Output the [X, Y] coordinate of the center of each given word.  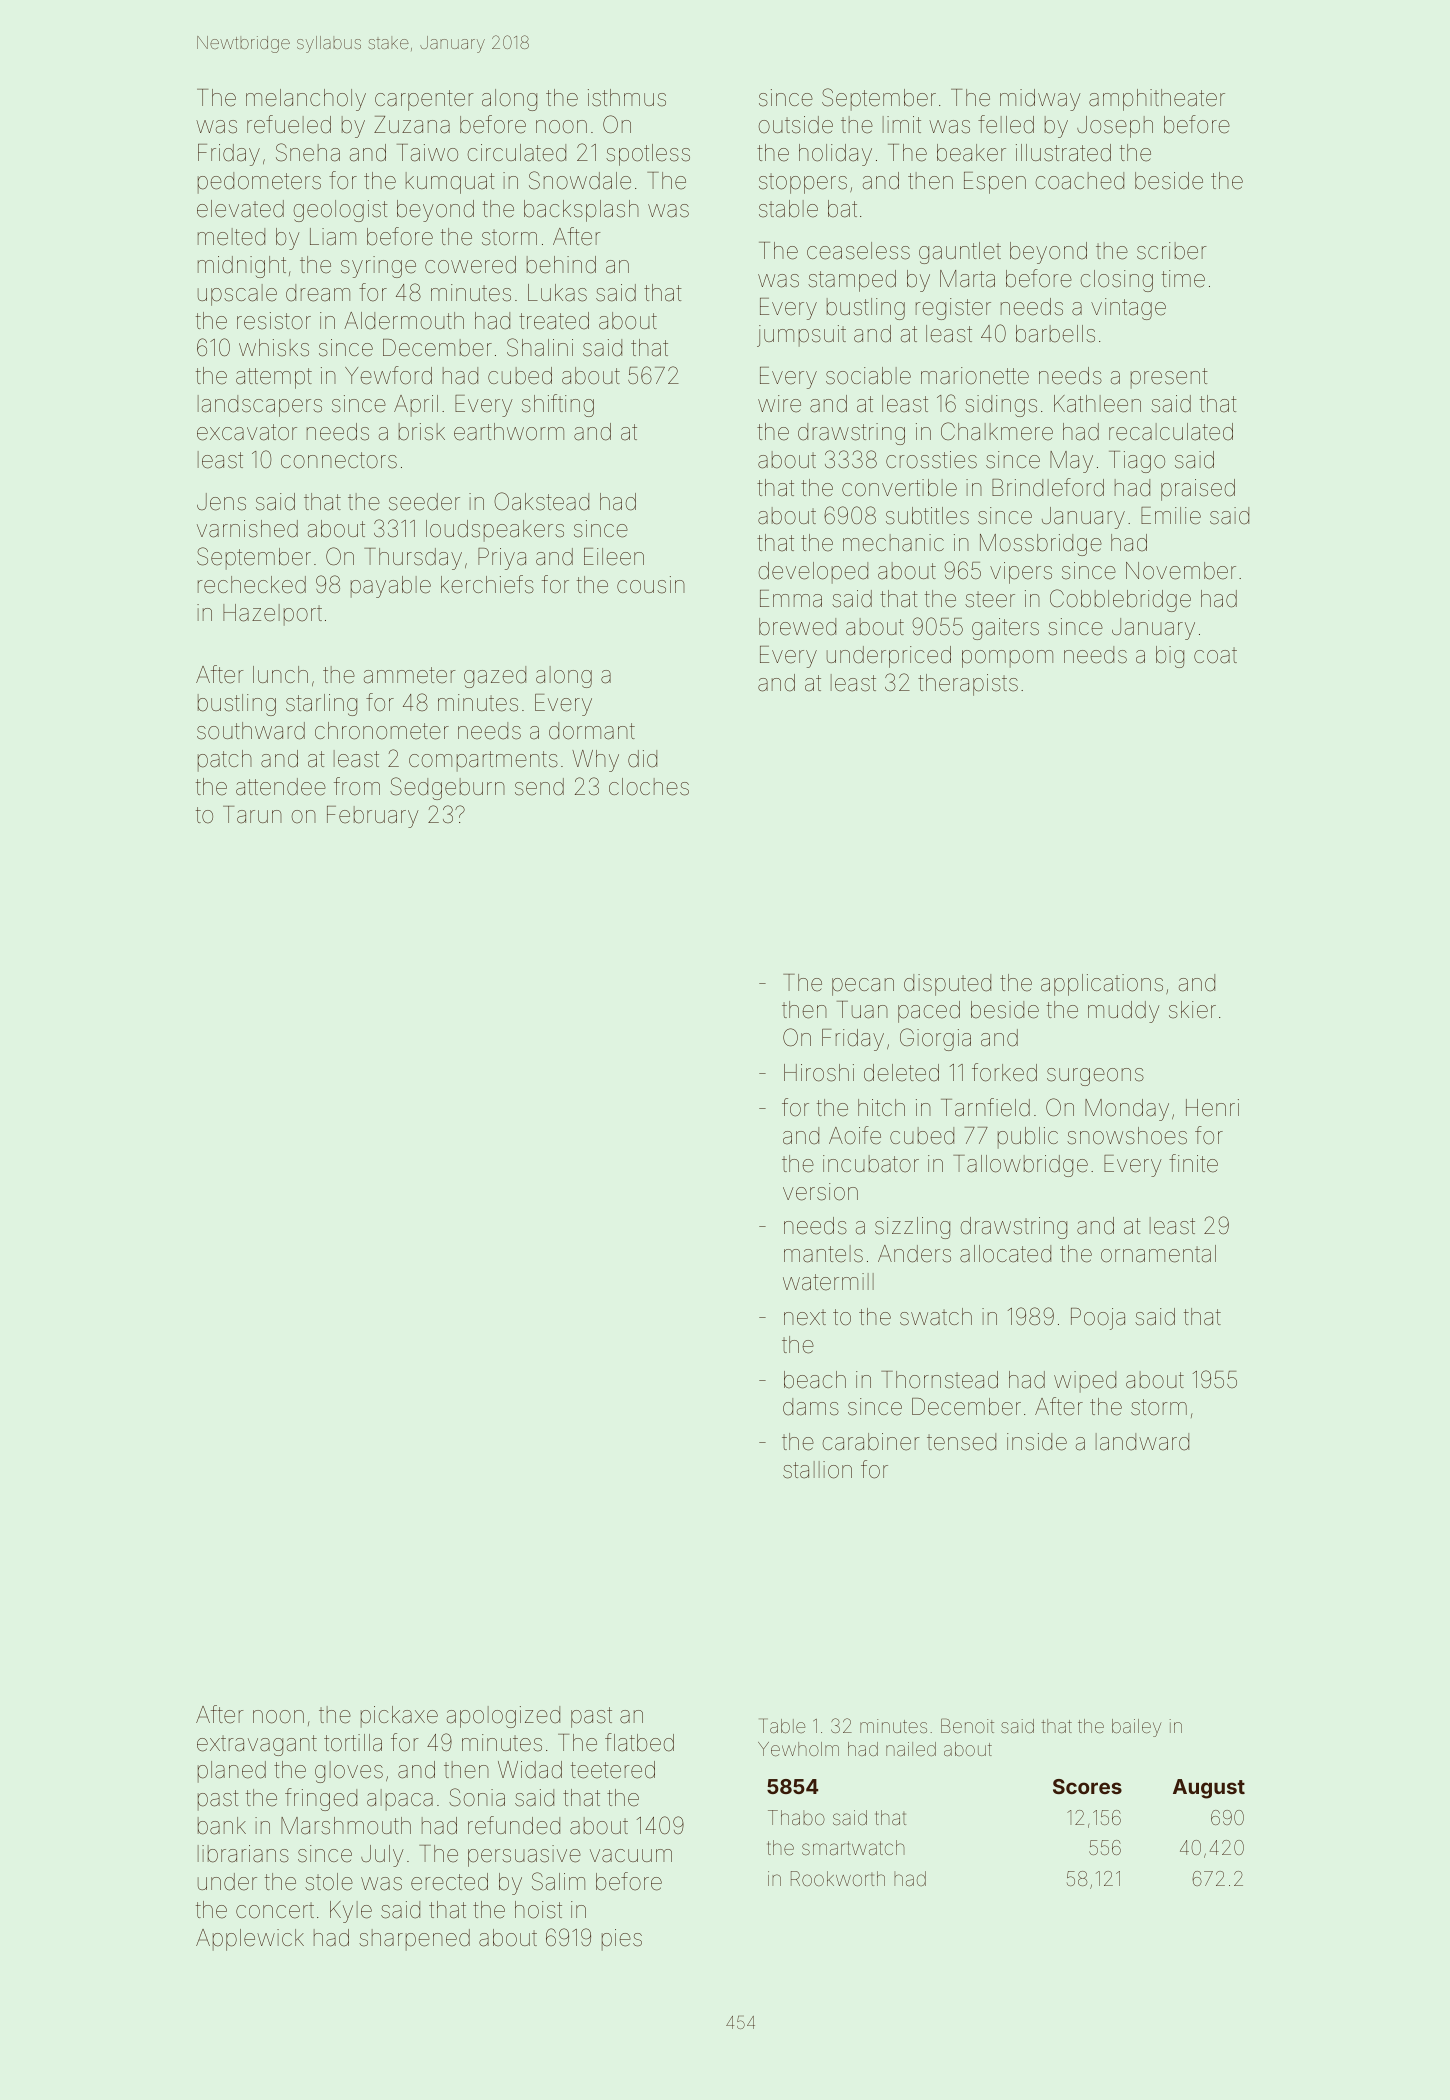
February [373, 817]
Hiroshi [819, 1073]
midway [1040, 100]
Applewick [250, 1940]
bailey [1136, 1728]
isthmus [627, 98]
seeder [424, 502]
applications [1102, 985]
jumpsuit [801, 336]
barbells [1055, 334]
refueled [289, 124]
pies [622, 1940]
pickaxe [399, 1717]
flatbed [639, 1742]
